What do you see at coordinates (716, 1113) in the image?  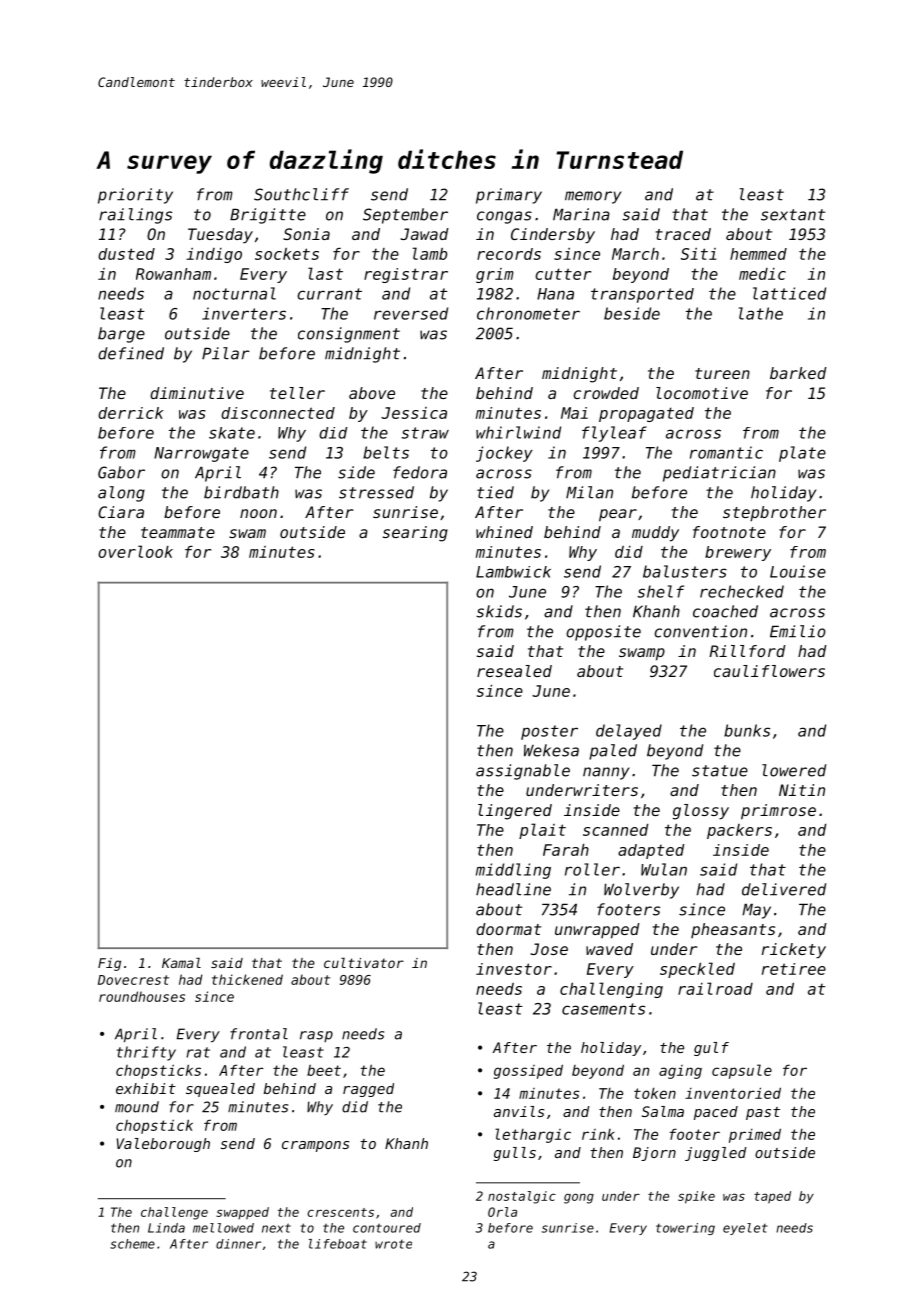 I see `paced` at bounding box center [716, 1113].
